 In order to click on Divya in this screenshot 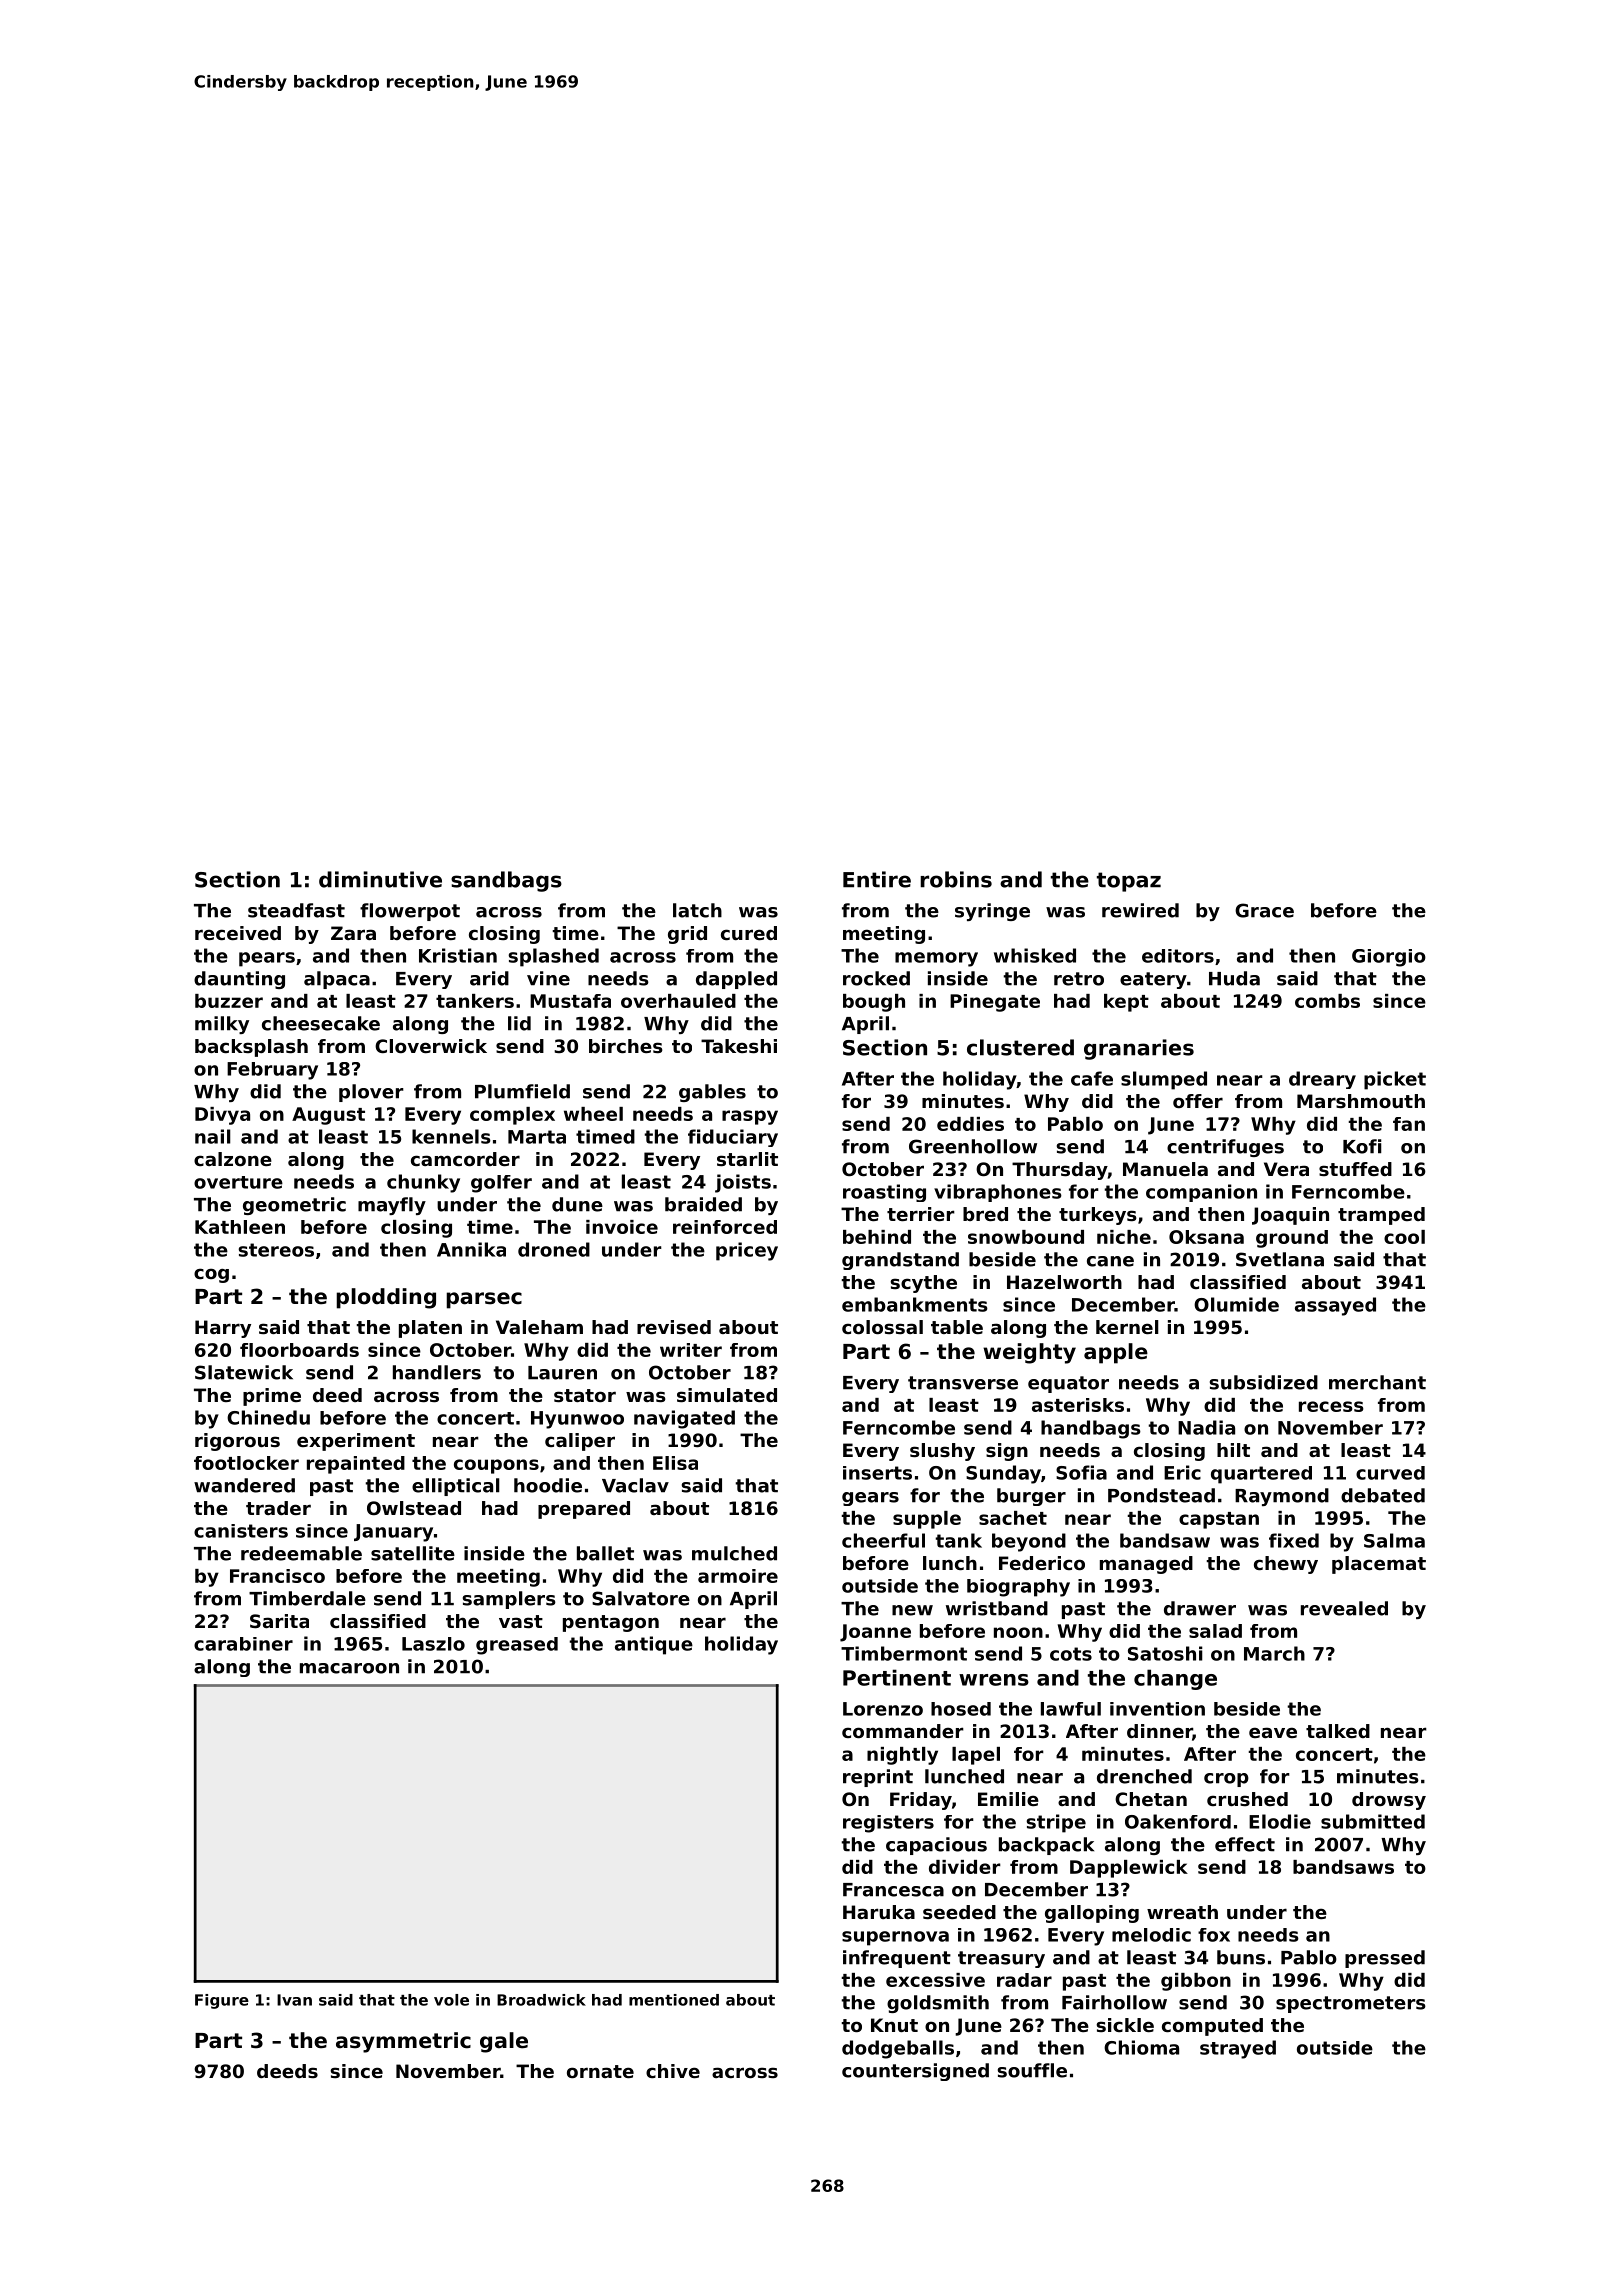, I will do `click(222, 1116)`.
